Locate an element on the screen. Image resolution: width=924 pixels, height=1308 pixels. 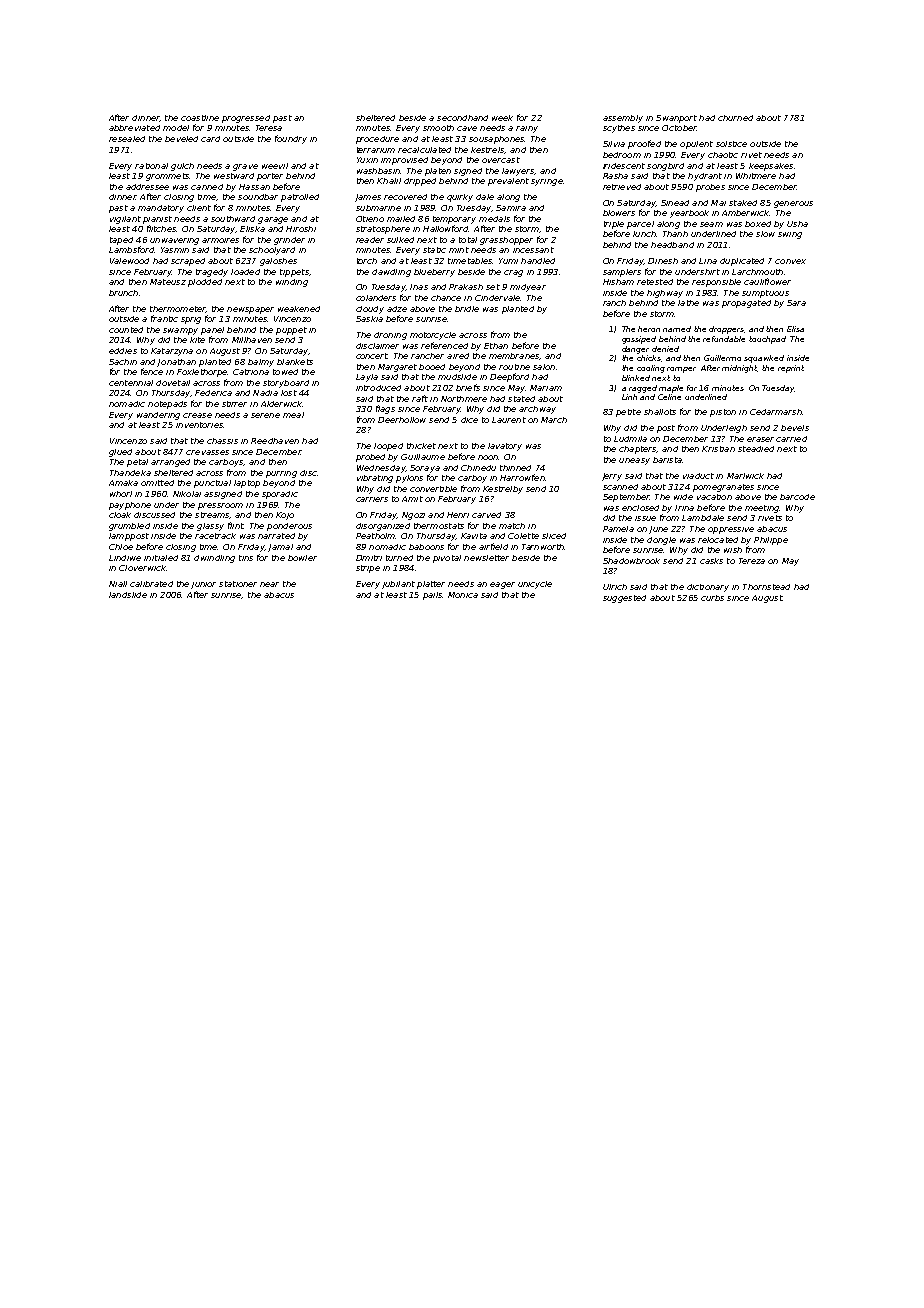
Reedhaven is located at coordinates (275, 441).
